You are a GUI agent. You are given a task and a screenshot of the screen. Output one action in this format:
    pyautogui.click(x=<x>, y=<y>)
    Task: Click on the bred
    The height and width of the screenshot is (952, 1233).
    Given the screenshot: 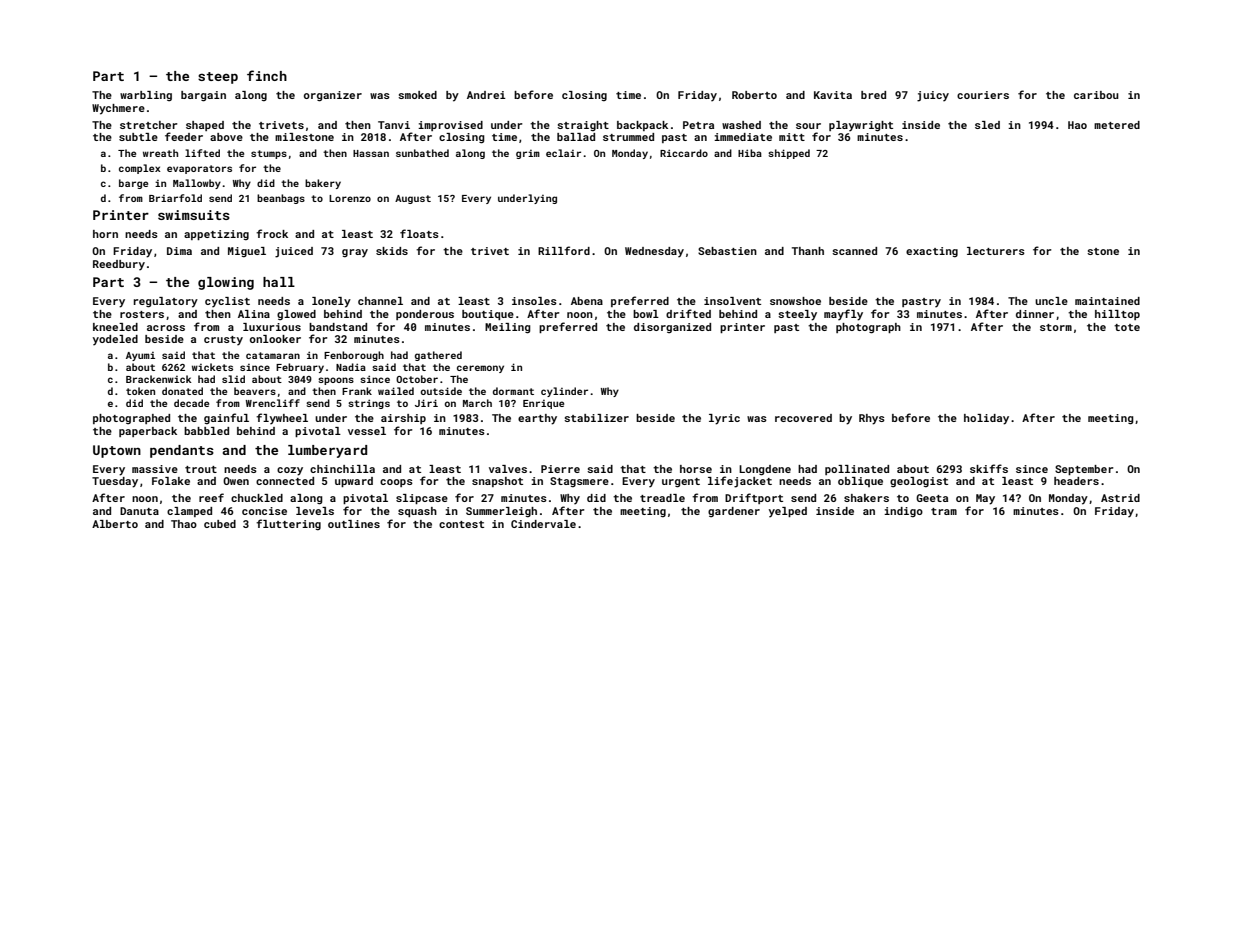 What is the action you would take?
    pyautogui.click(x=873, y=95)
